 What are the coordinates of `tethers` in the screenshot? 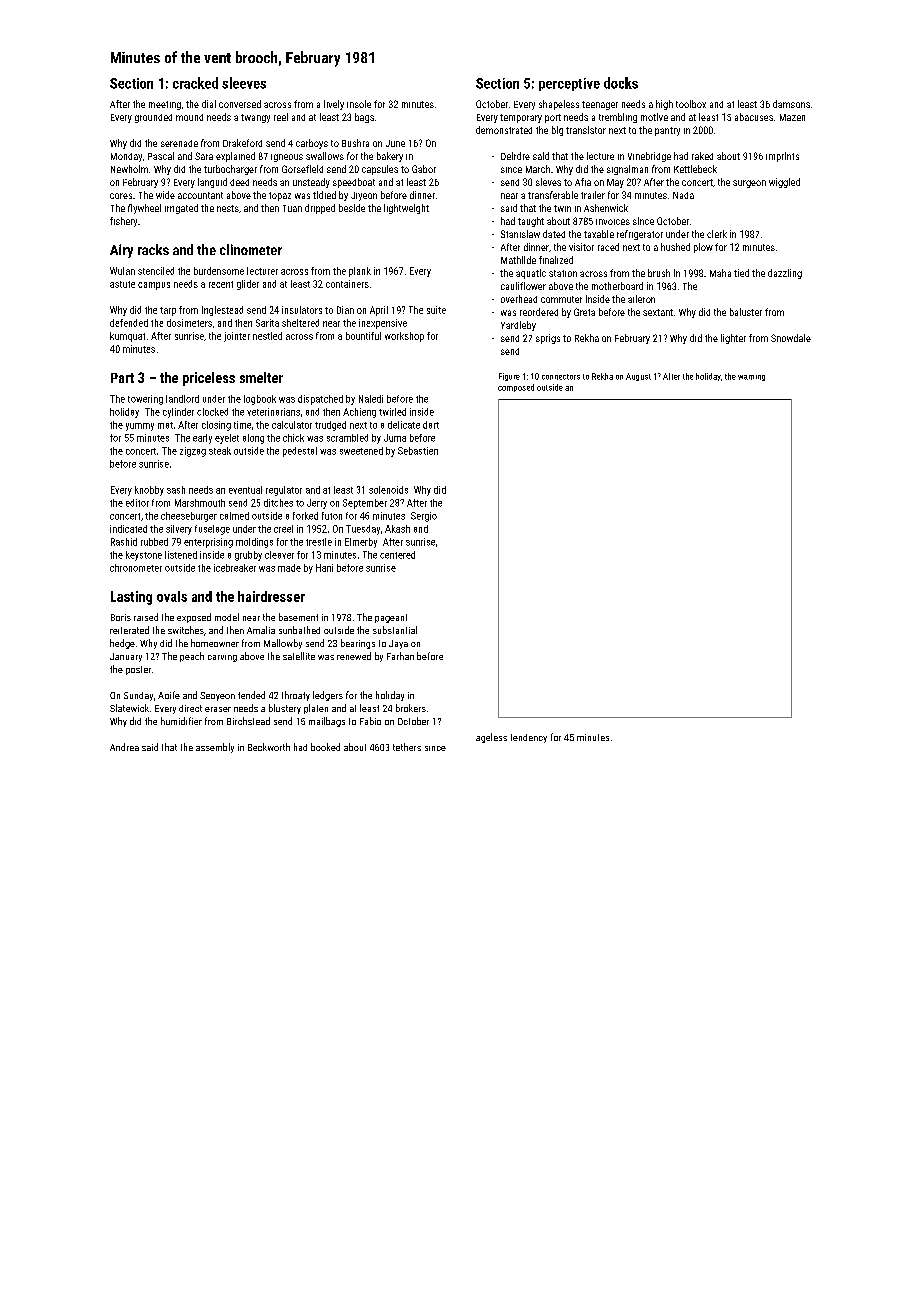 It's located at (407, 747).
